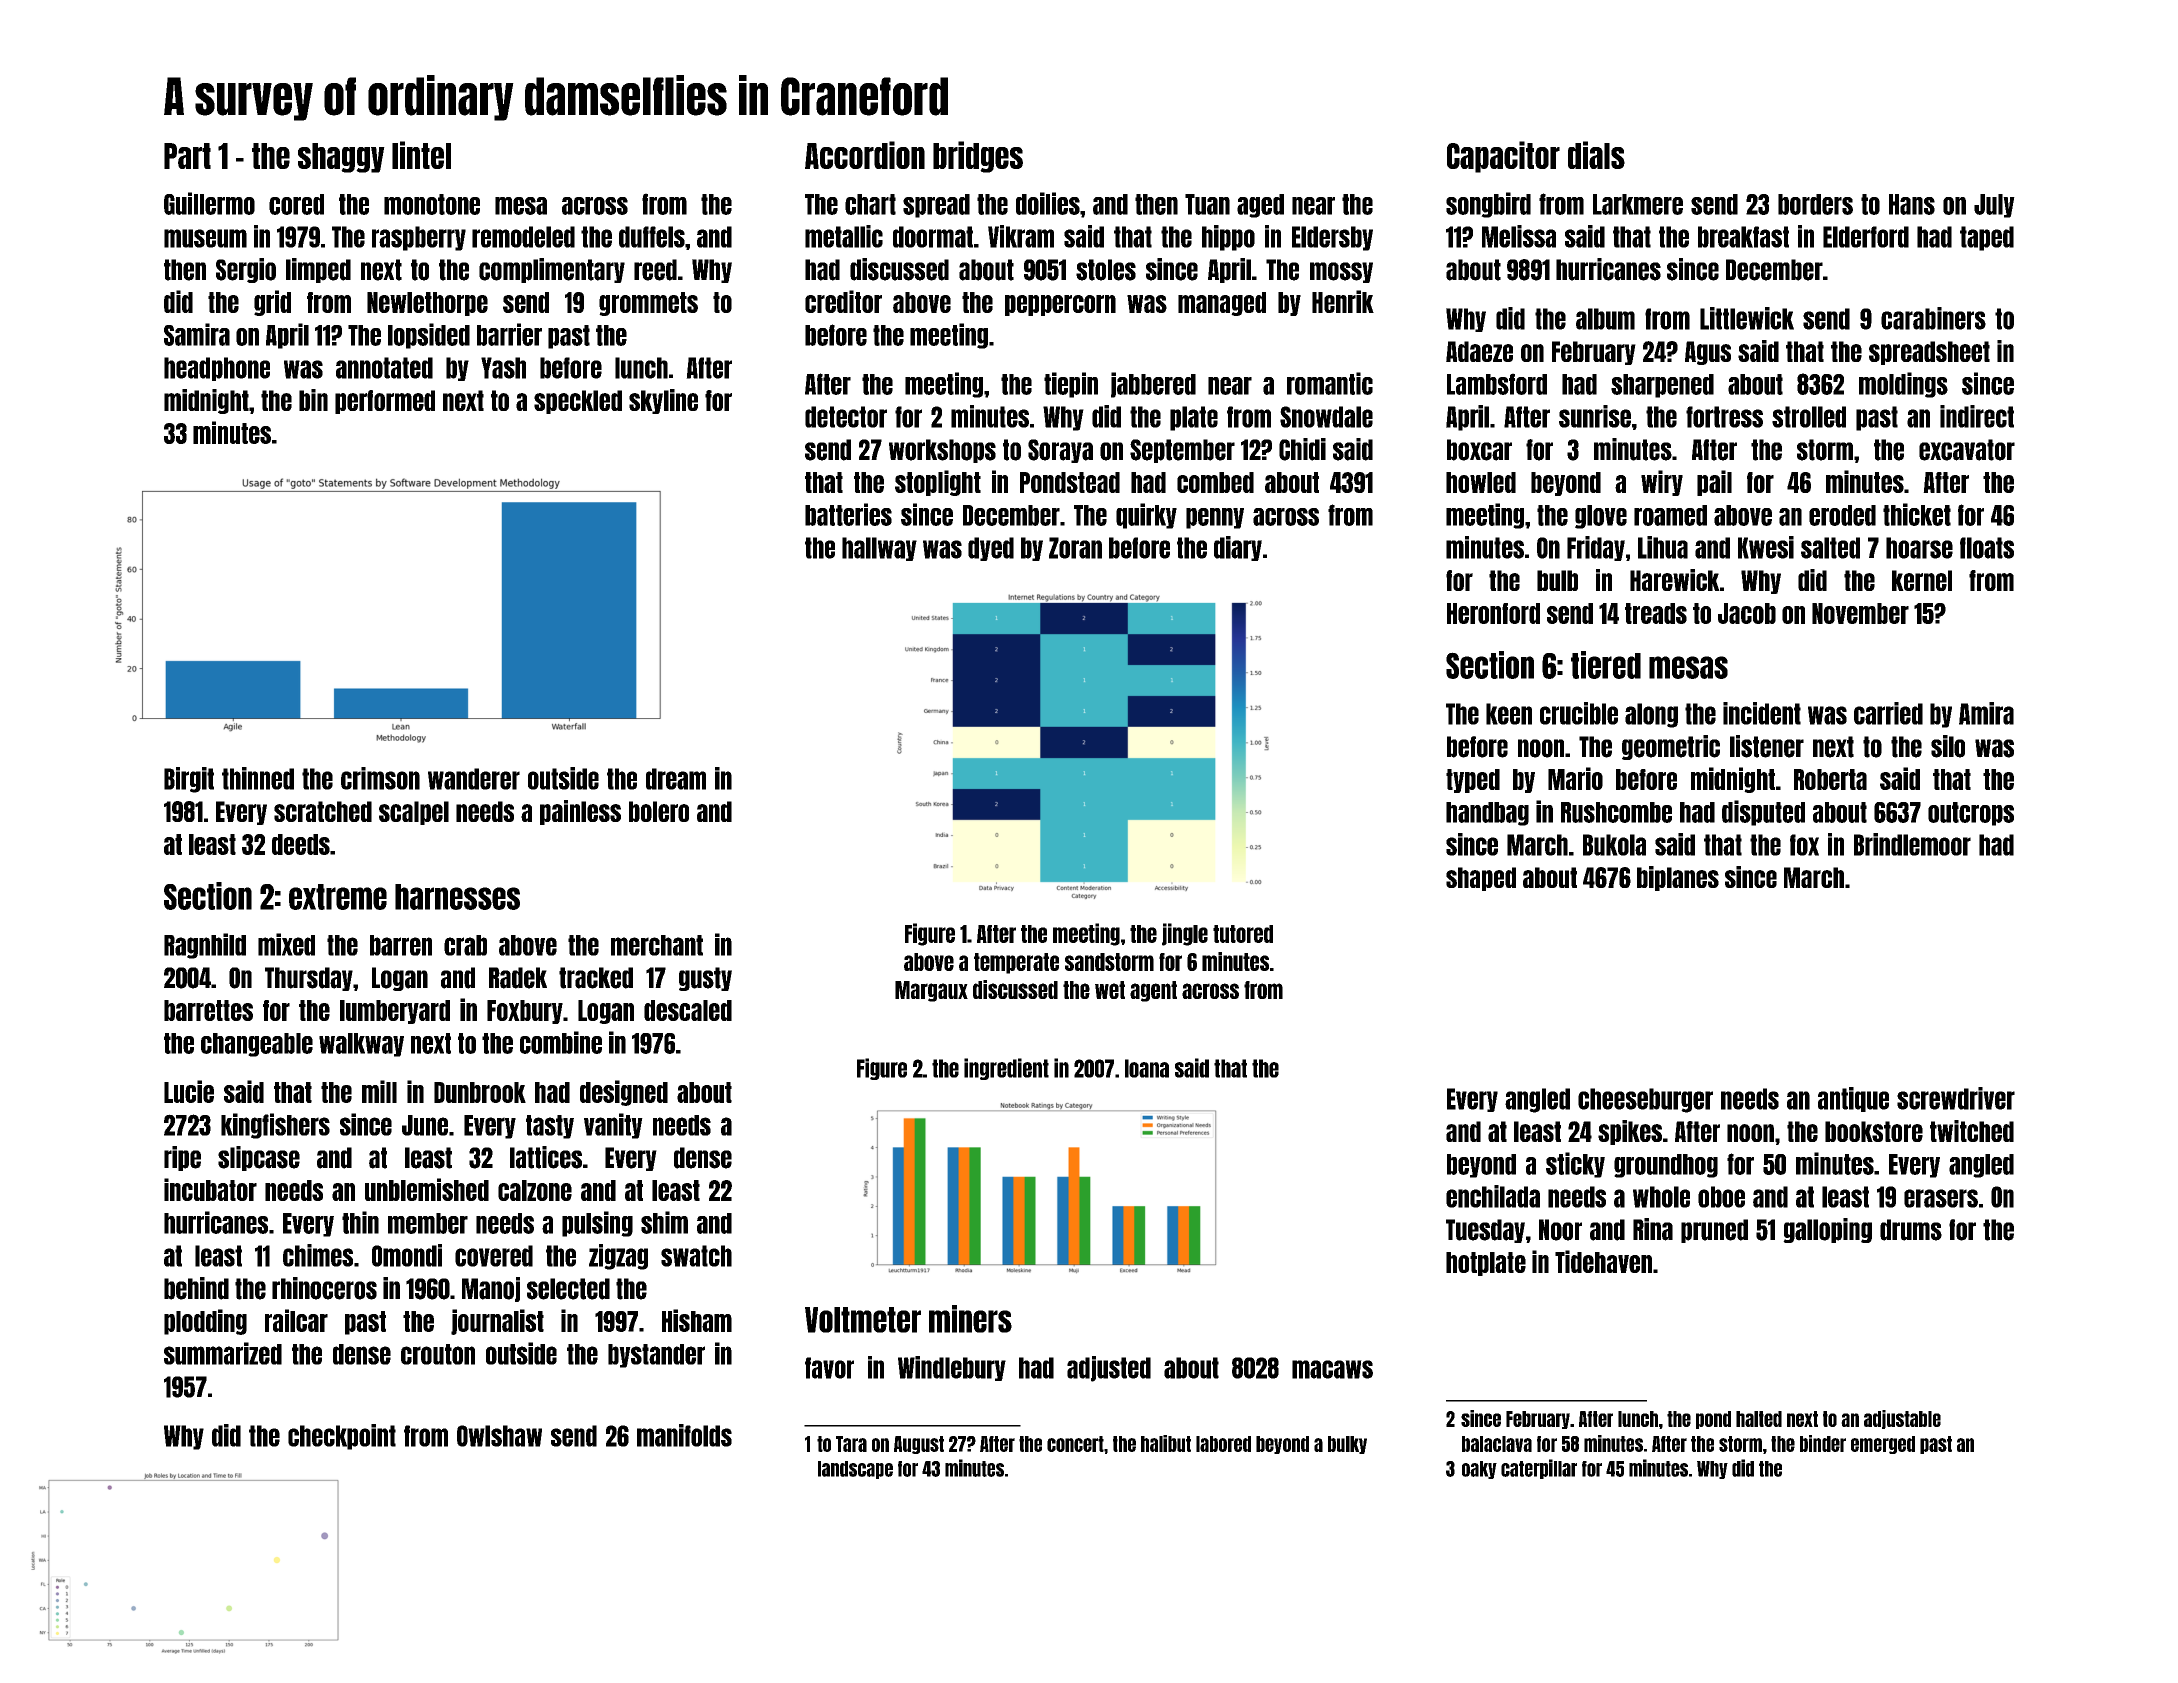 This image has width=2178, height=1683. I want to click on antique, so click(1853, 1099).
